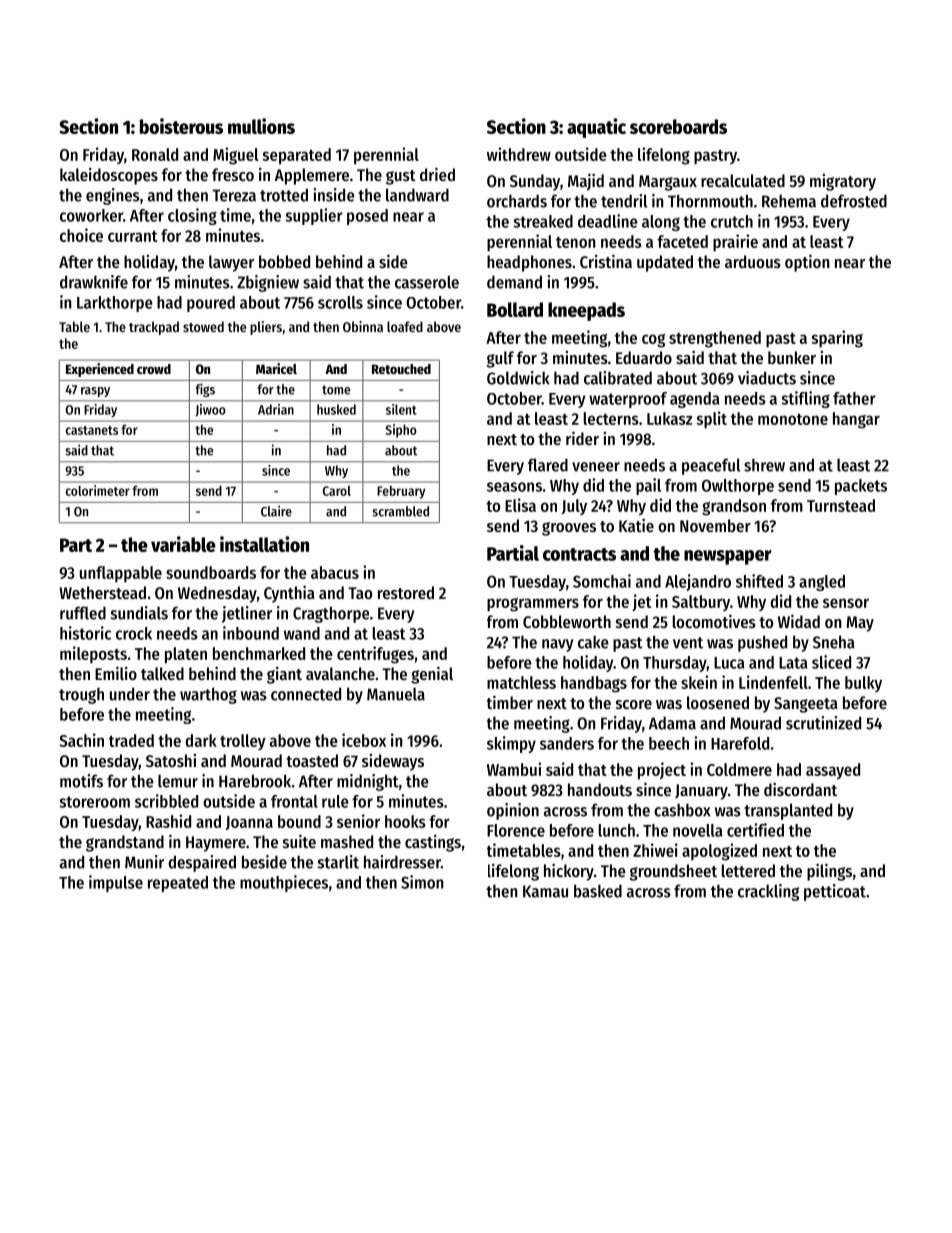  What do you see at coordinates (500, 359) in the page?
I see `gulf` at bounding box center [500, 359].
